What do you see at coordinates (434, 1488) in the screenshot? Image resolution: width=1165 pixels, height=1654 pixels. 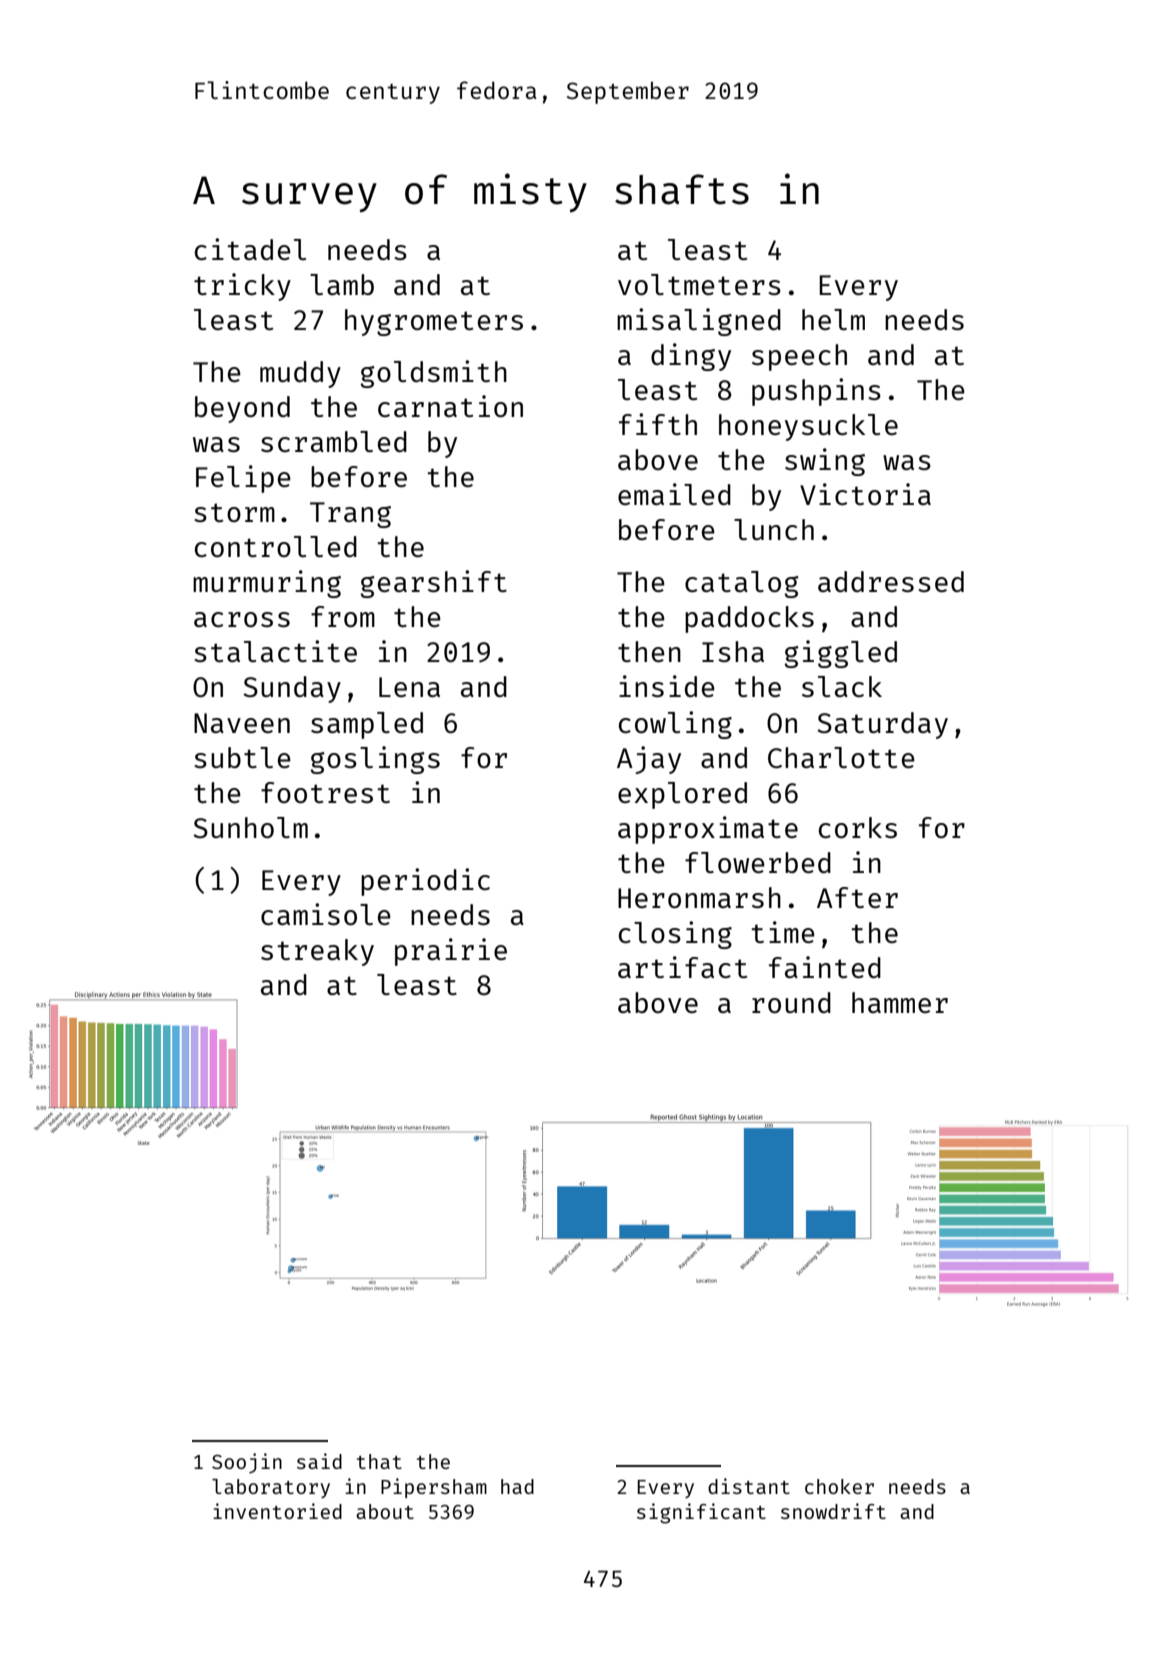 I see `Pipersham` at bounding box center [434, 1488].
